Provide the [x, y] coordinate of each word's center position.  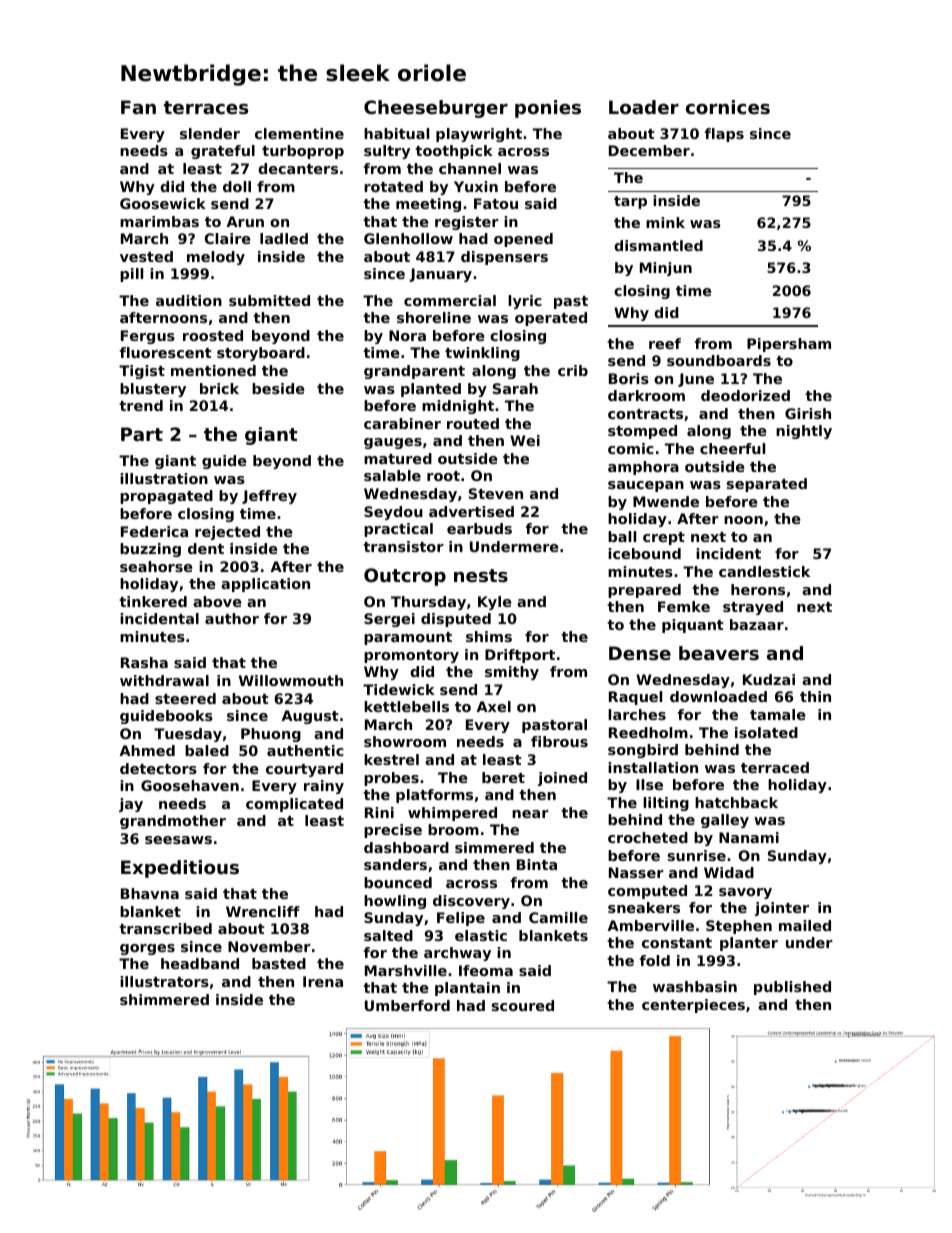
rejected [227, 533]
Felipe [461, 919]
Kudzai [769, 679]
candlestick [764, 571]
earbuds [479, 528]
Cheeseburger [436, 109]
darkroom [646, 395]
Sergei [389, 620]
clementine [299, 133]
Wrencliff [263, 911]
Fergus [148, 337]
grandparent [414, 372]
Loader [644, 107]
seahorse [156, 566]
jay [131, 805]
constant [677, 943]
